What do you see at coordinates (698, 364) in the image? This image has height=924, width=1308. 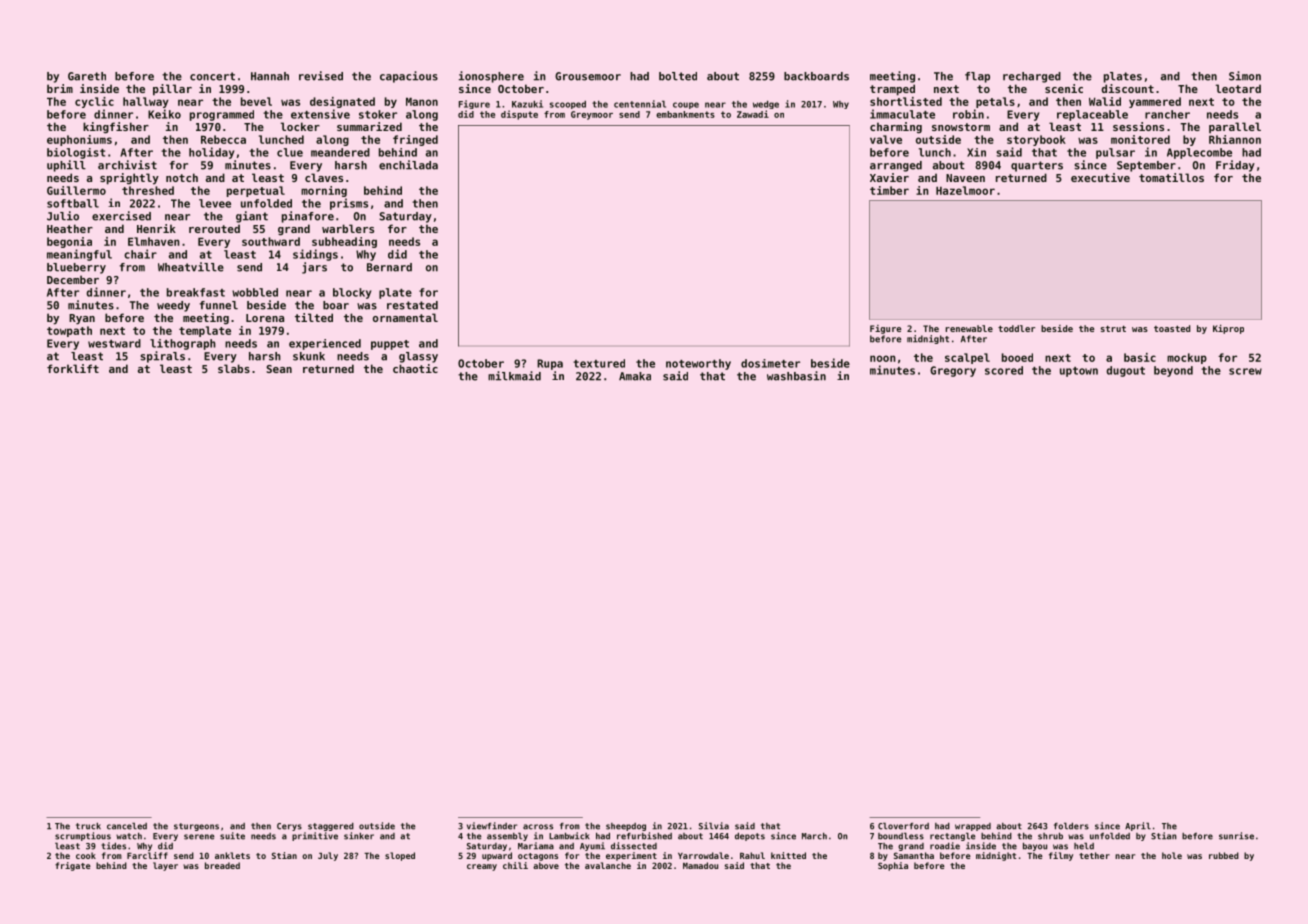 I see `noteworthy` at bounding box center [698, 364].
